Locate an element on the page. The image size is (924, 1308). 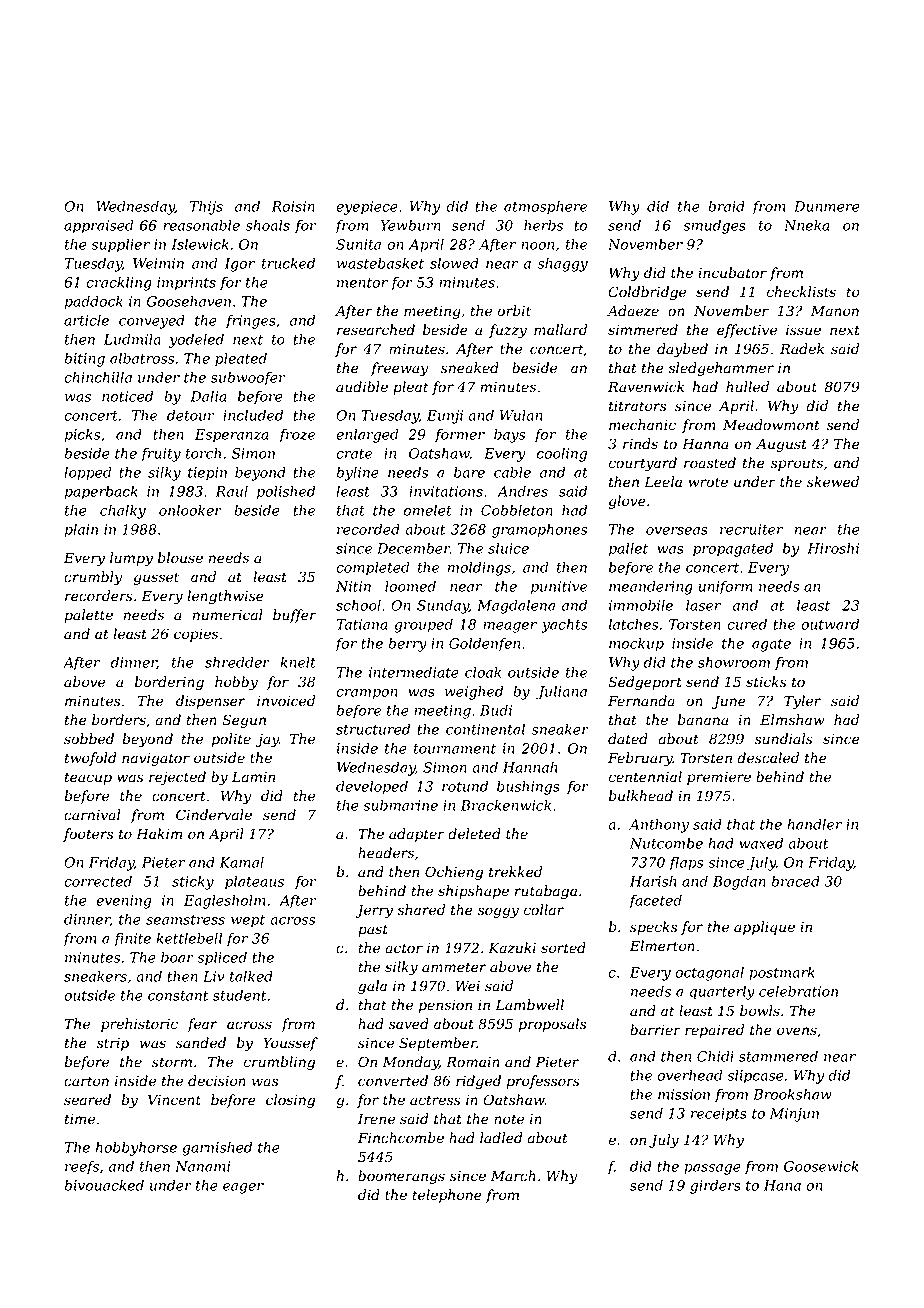
bivouacked is located at coordinates (104, 1185).
